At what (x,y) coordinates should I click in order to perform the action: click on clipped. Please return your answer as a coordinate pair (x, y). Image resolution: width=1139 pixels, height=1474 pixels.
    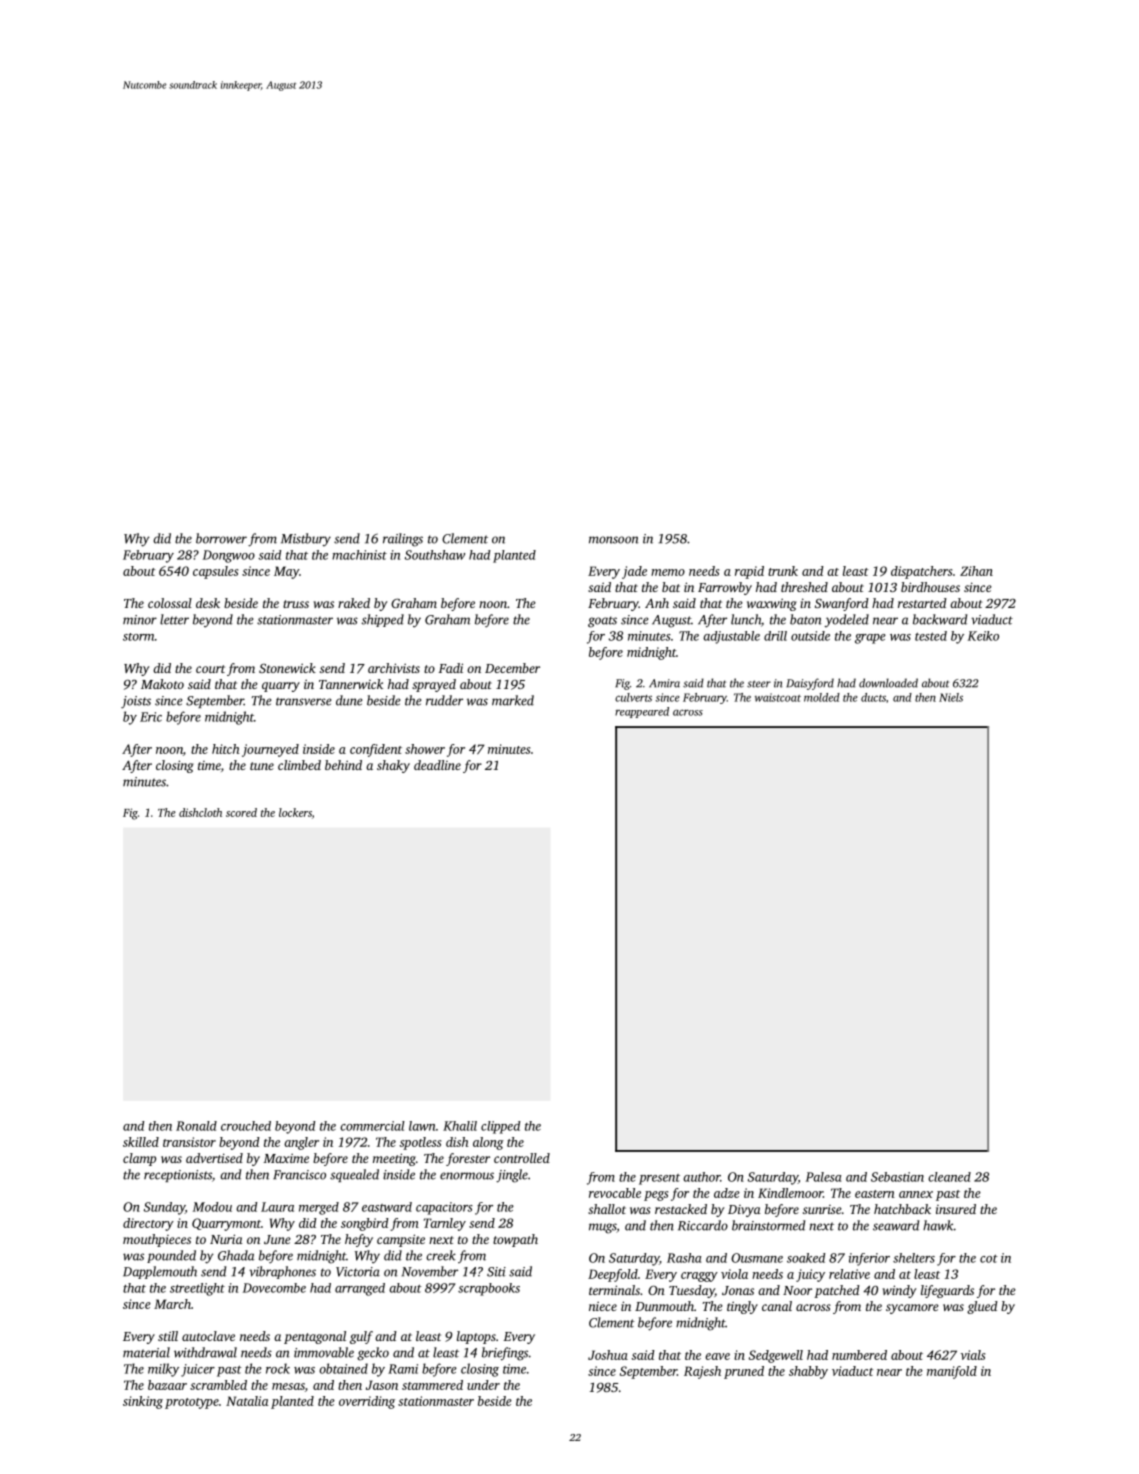
    Looking at the image, I should click on (500, 1127).
